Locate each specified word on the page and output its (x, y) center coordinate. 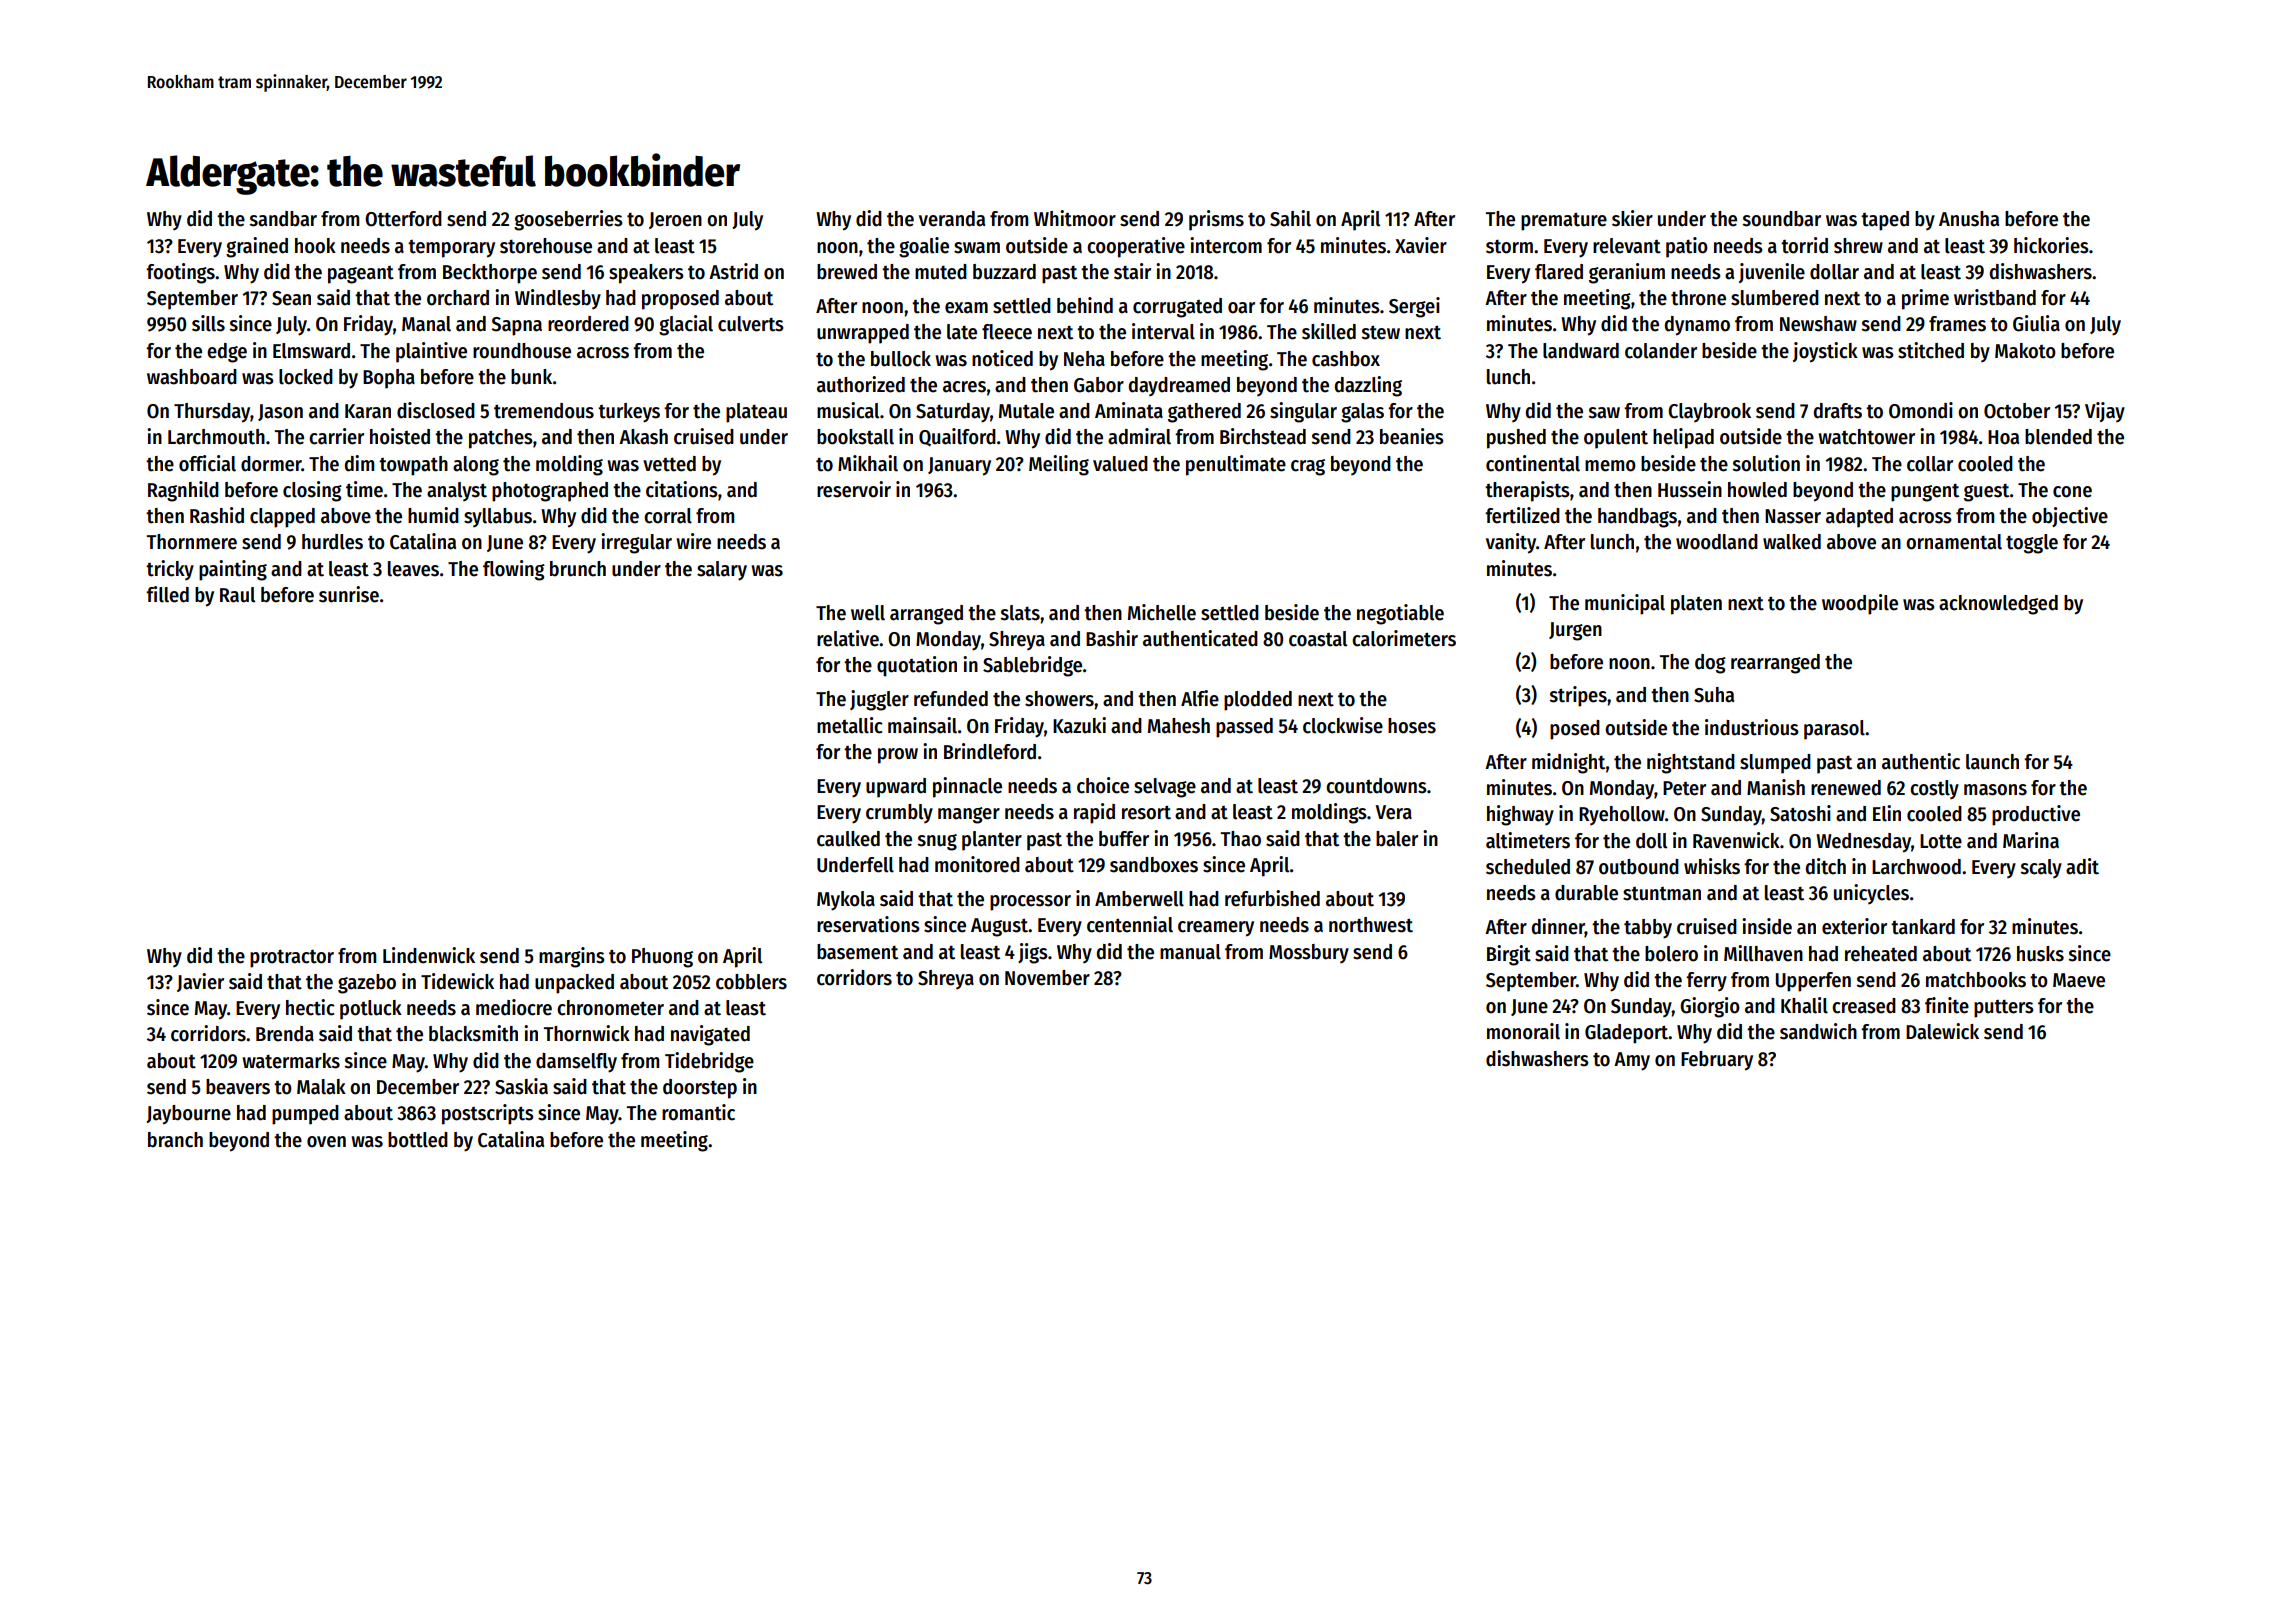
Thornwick (587, 1033)
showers (1059, 699)
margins (572, 957)
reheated (1881, 954)
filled (167, 594)
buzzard (1004, 272)
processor (1030, 903)
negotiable (1400, 614)
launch (1992, 762)
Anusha (1969, 219)
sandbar (283, 219)
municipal (1625, 604)
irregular (636, 543)
